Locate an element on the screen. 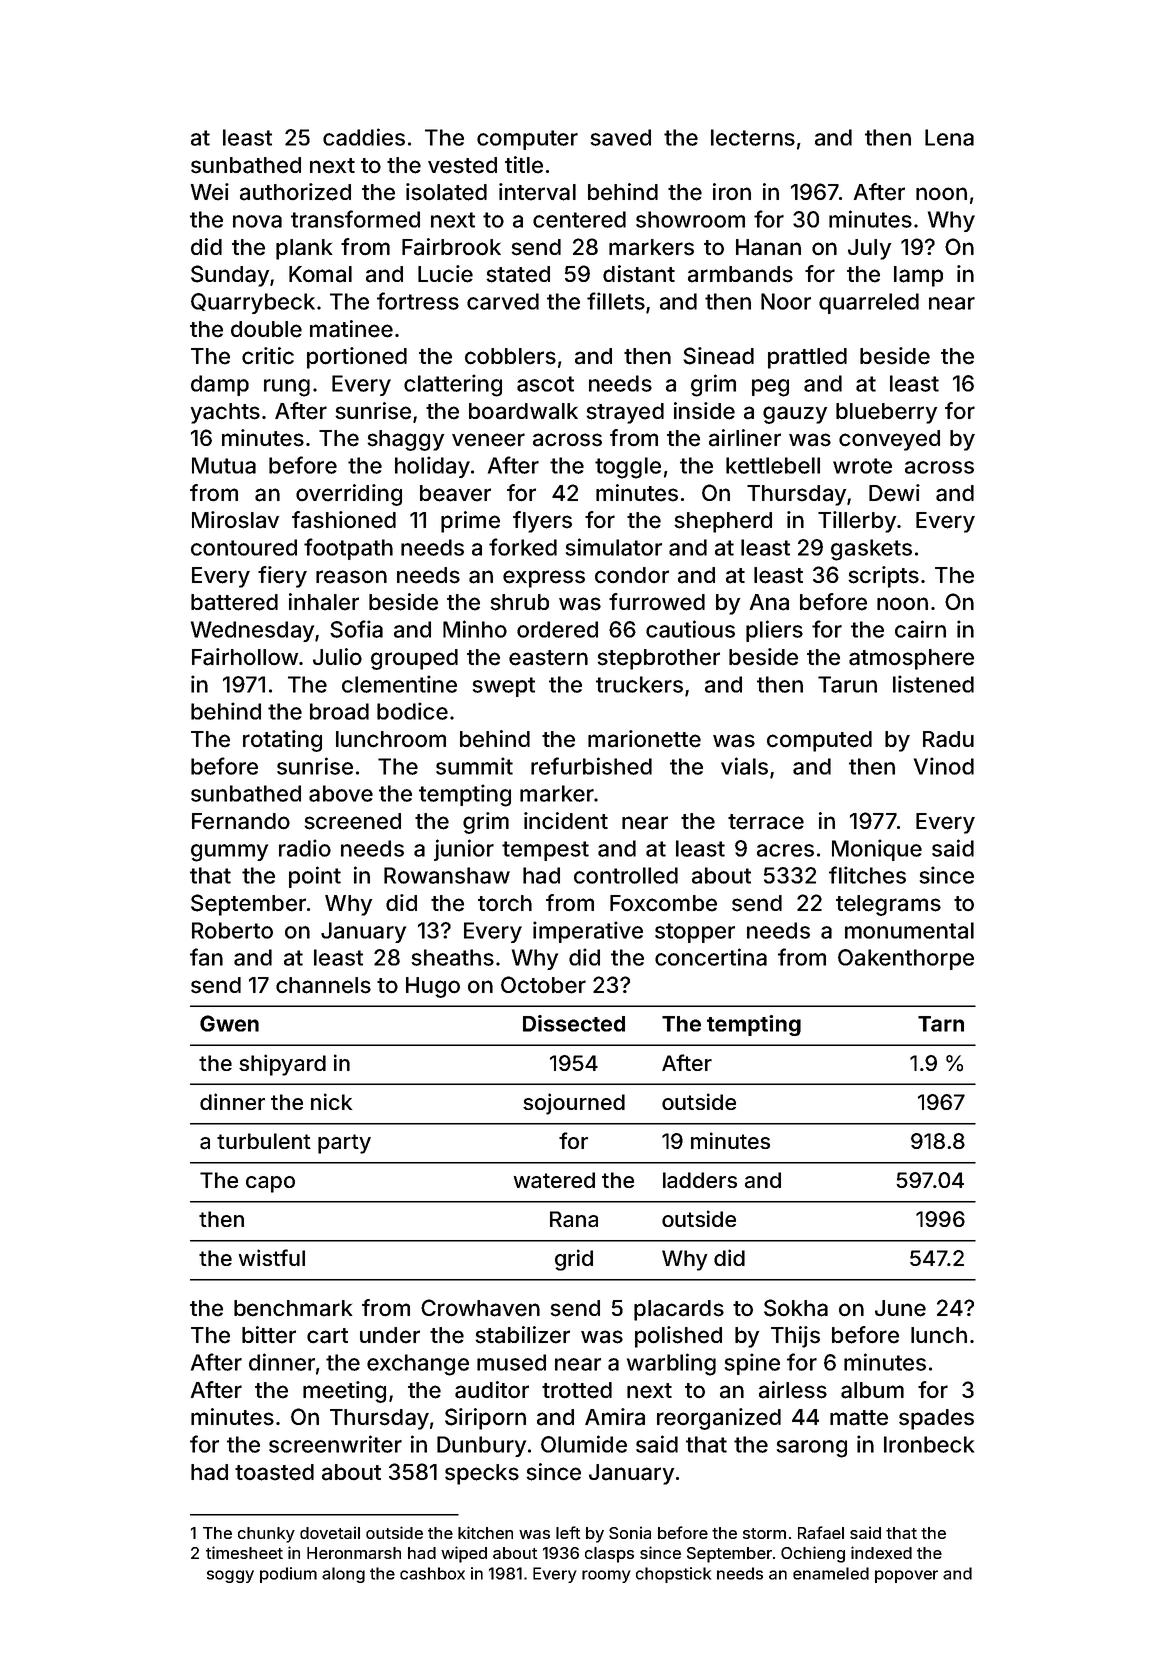  Roberto is located at coordinates (232, 930).
